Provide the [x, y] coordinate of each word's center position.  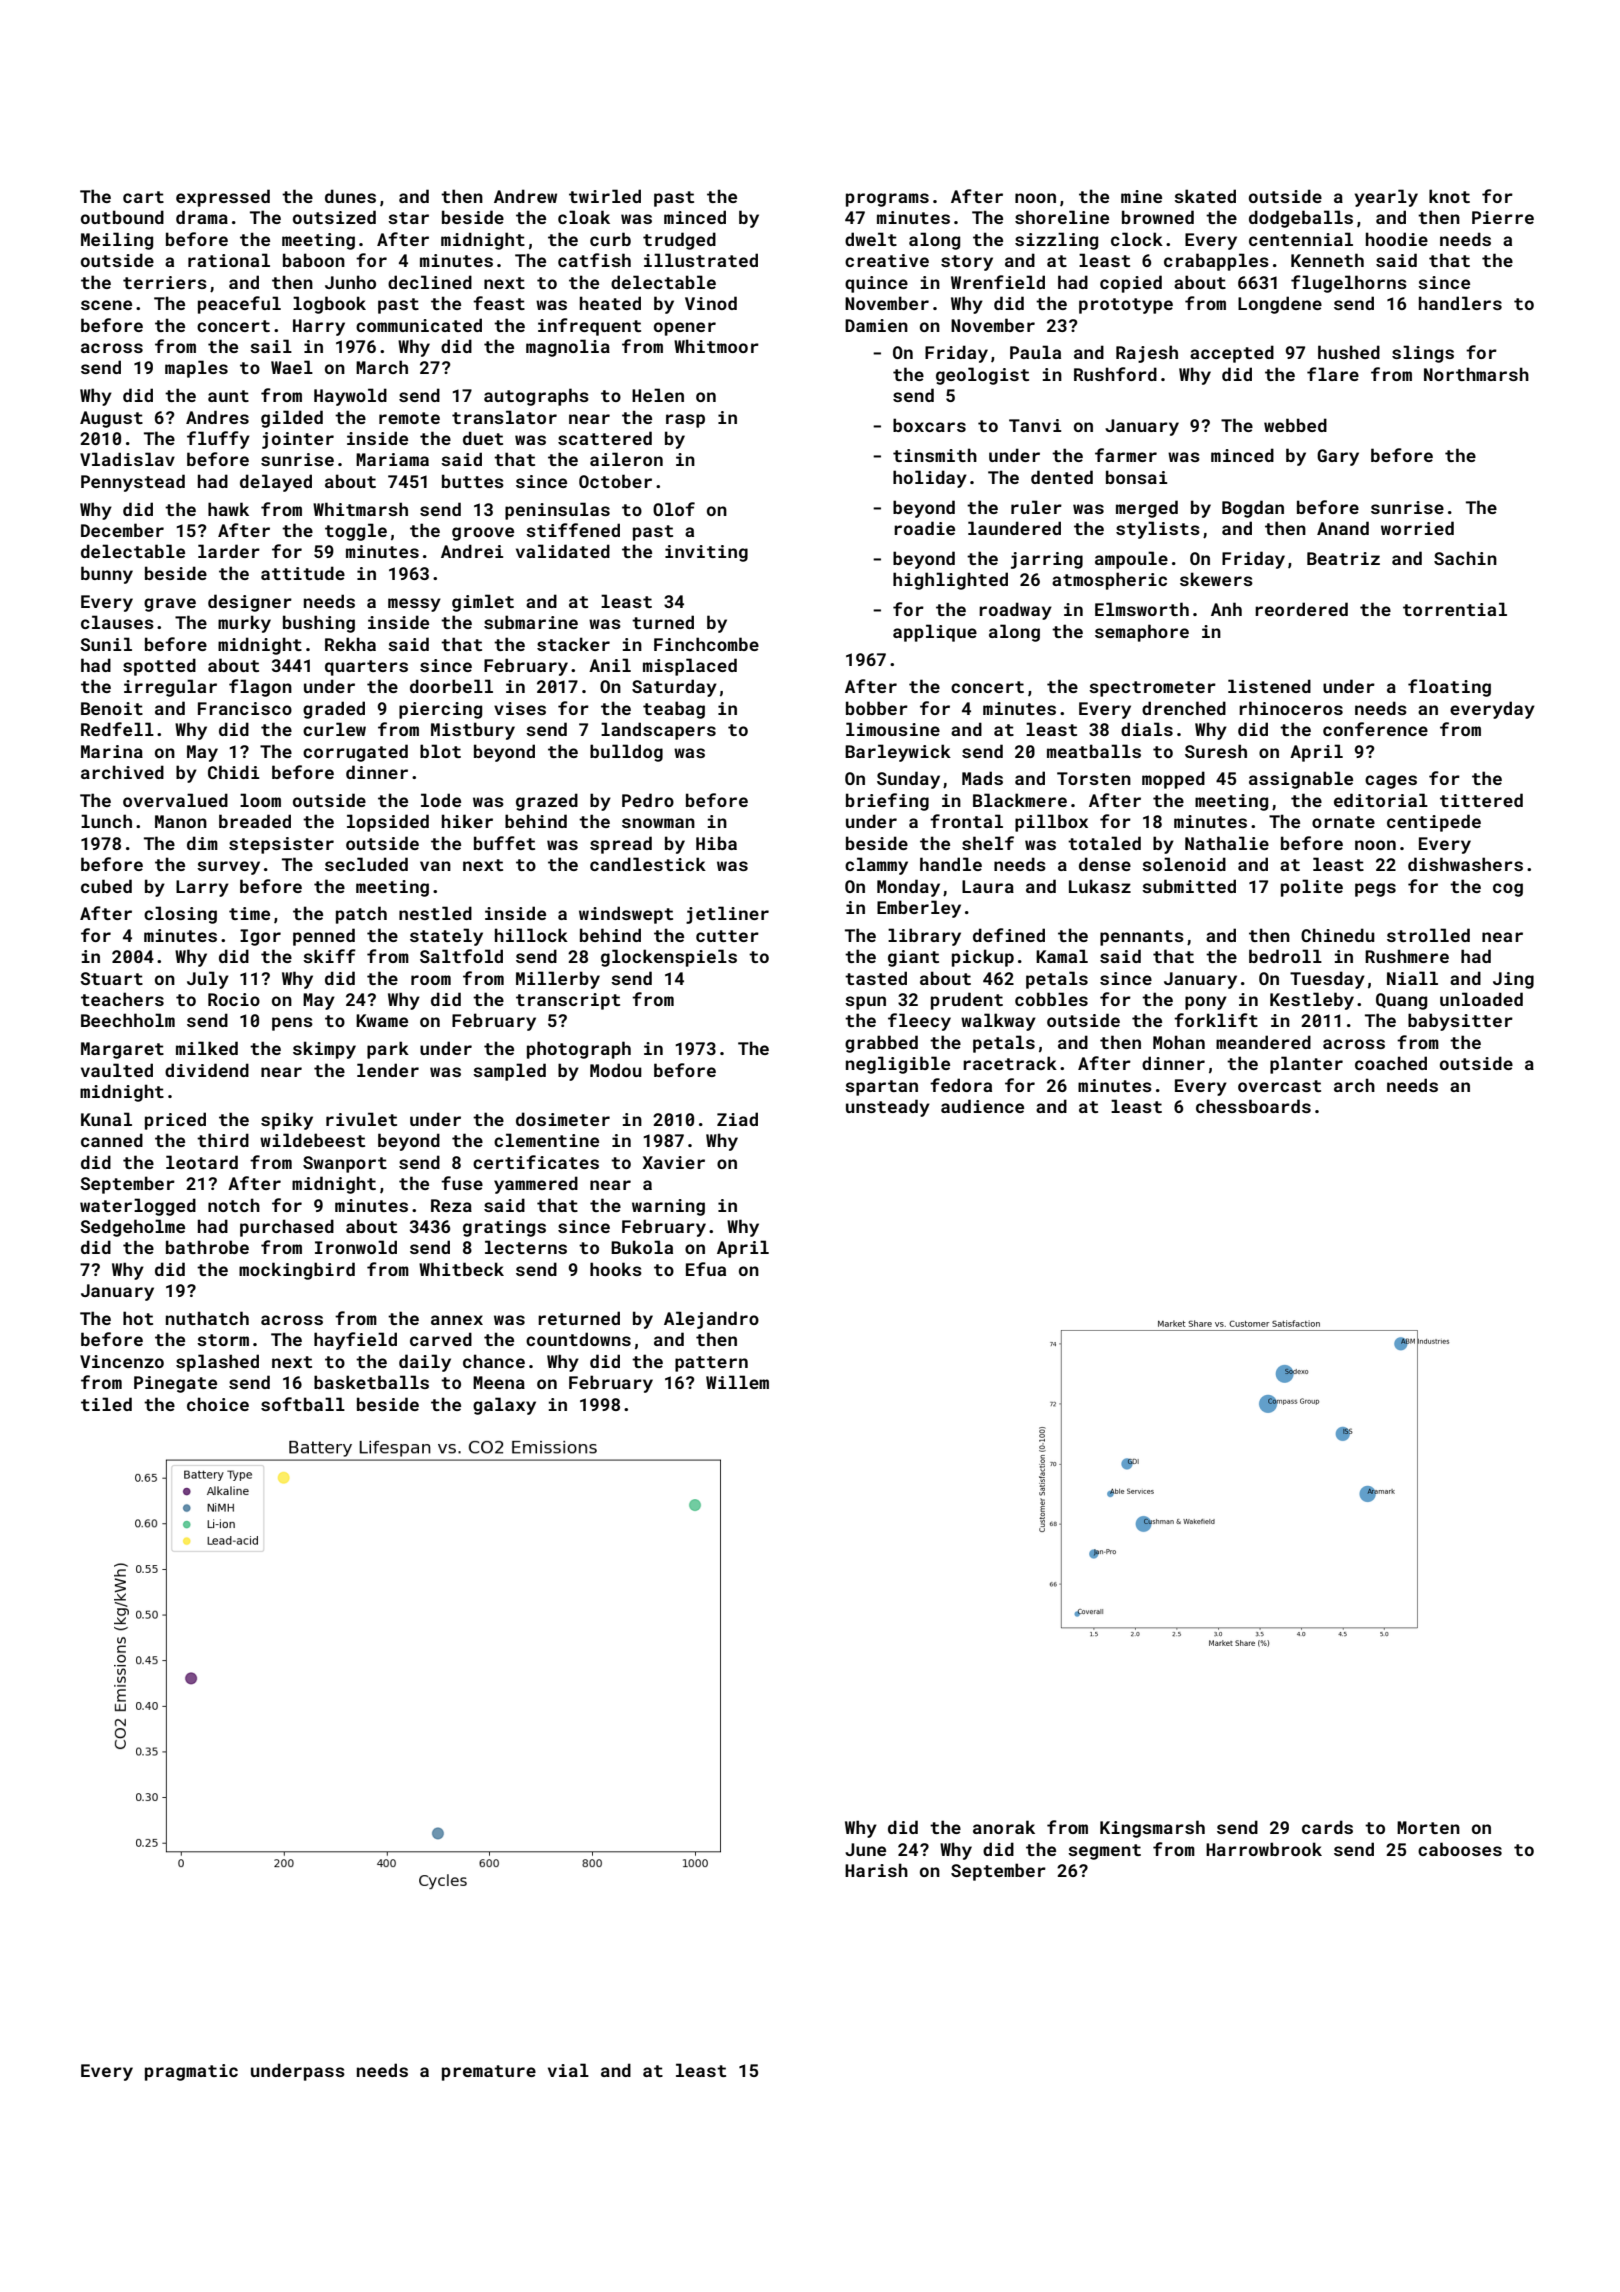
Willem [737, 1382]
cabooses [1460, 1849]
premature [489, 2073]
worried [1417, 528]
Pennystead [133, 483]
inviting [706, 553]
